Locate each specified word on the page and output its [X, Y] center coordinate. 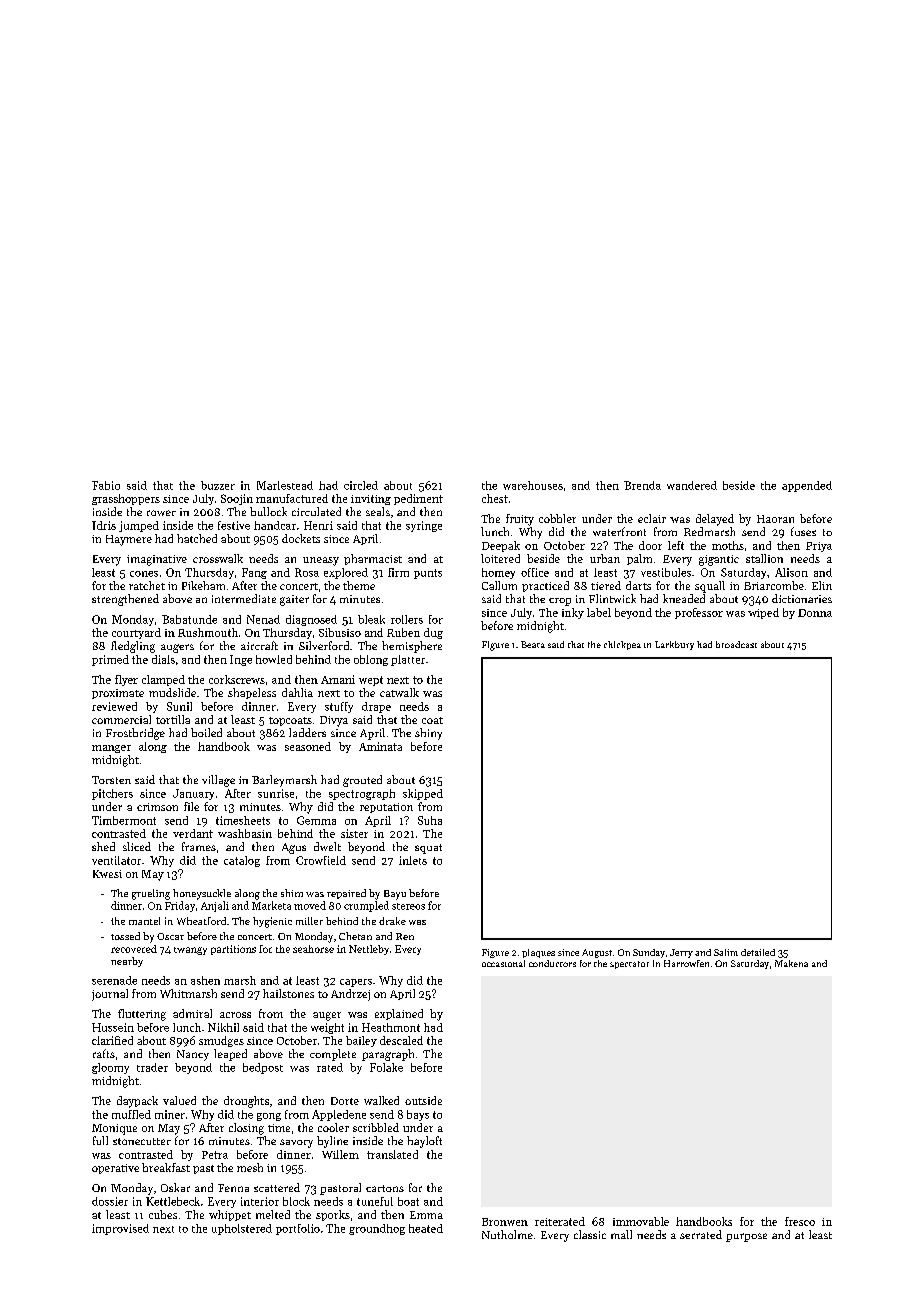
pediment [418, 499]
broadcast [736, 644]
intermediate [244, 598]
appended [807, 486]
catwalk [399, 692]
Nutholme [507, 1234]
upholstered [242, 1229]
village [218, 781]
